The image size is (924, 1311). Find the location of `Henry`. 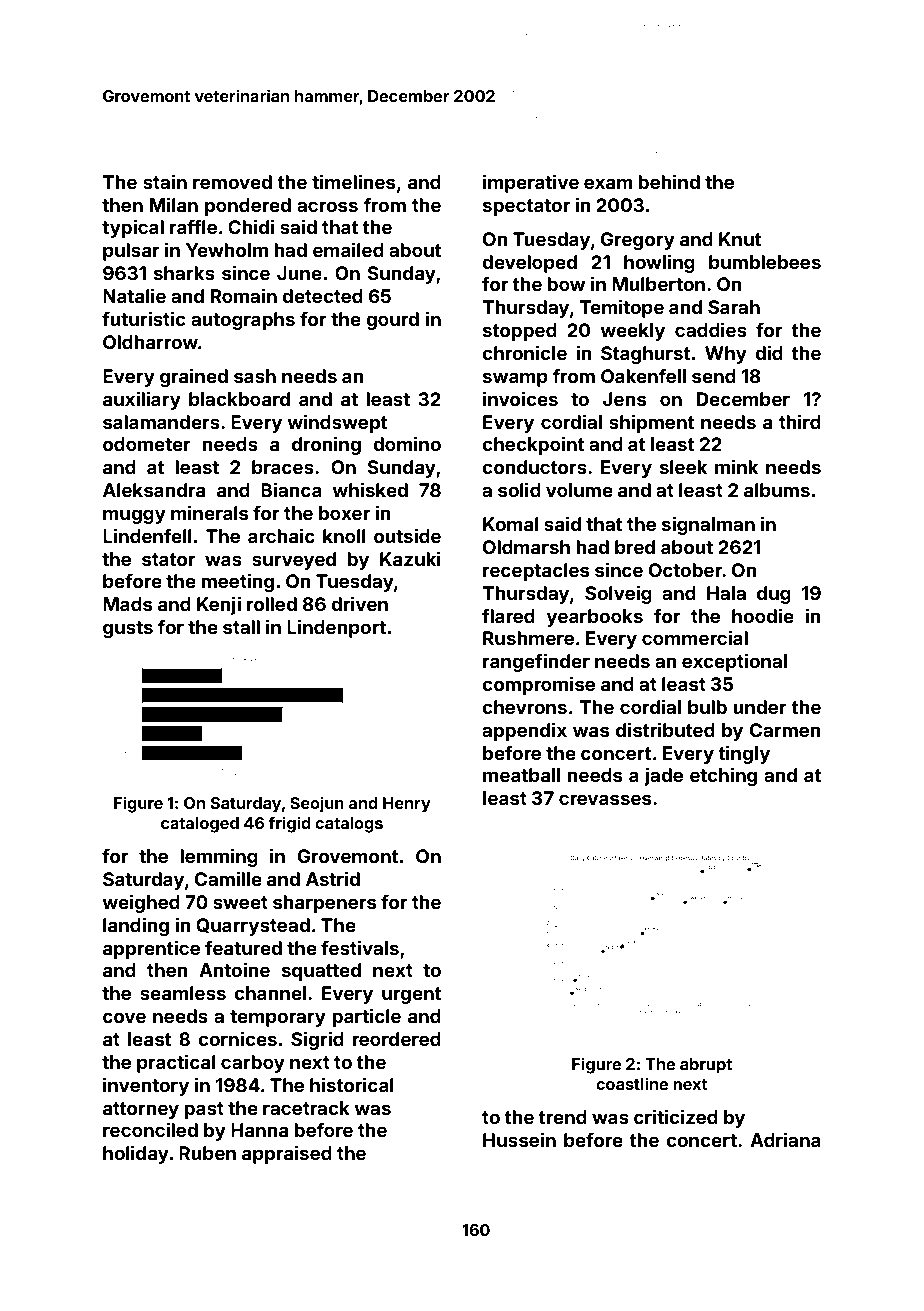

Henry is located at coordinates (407, 805).
